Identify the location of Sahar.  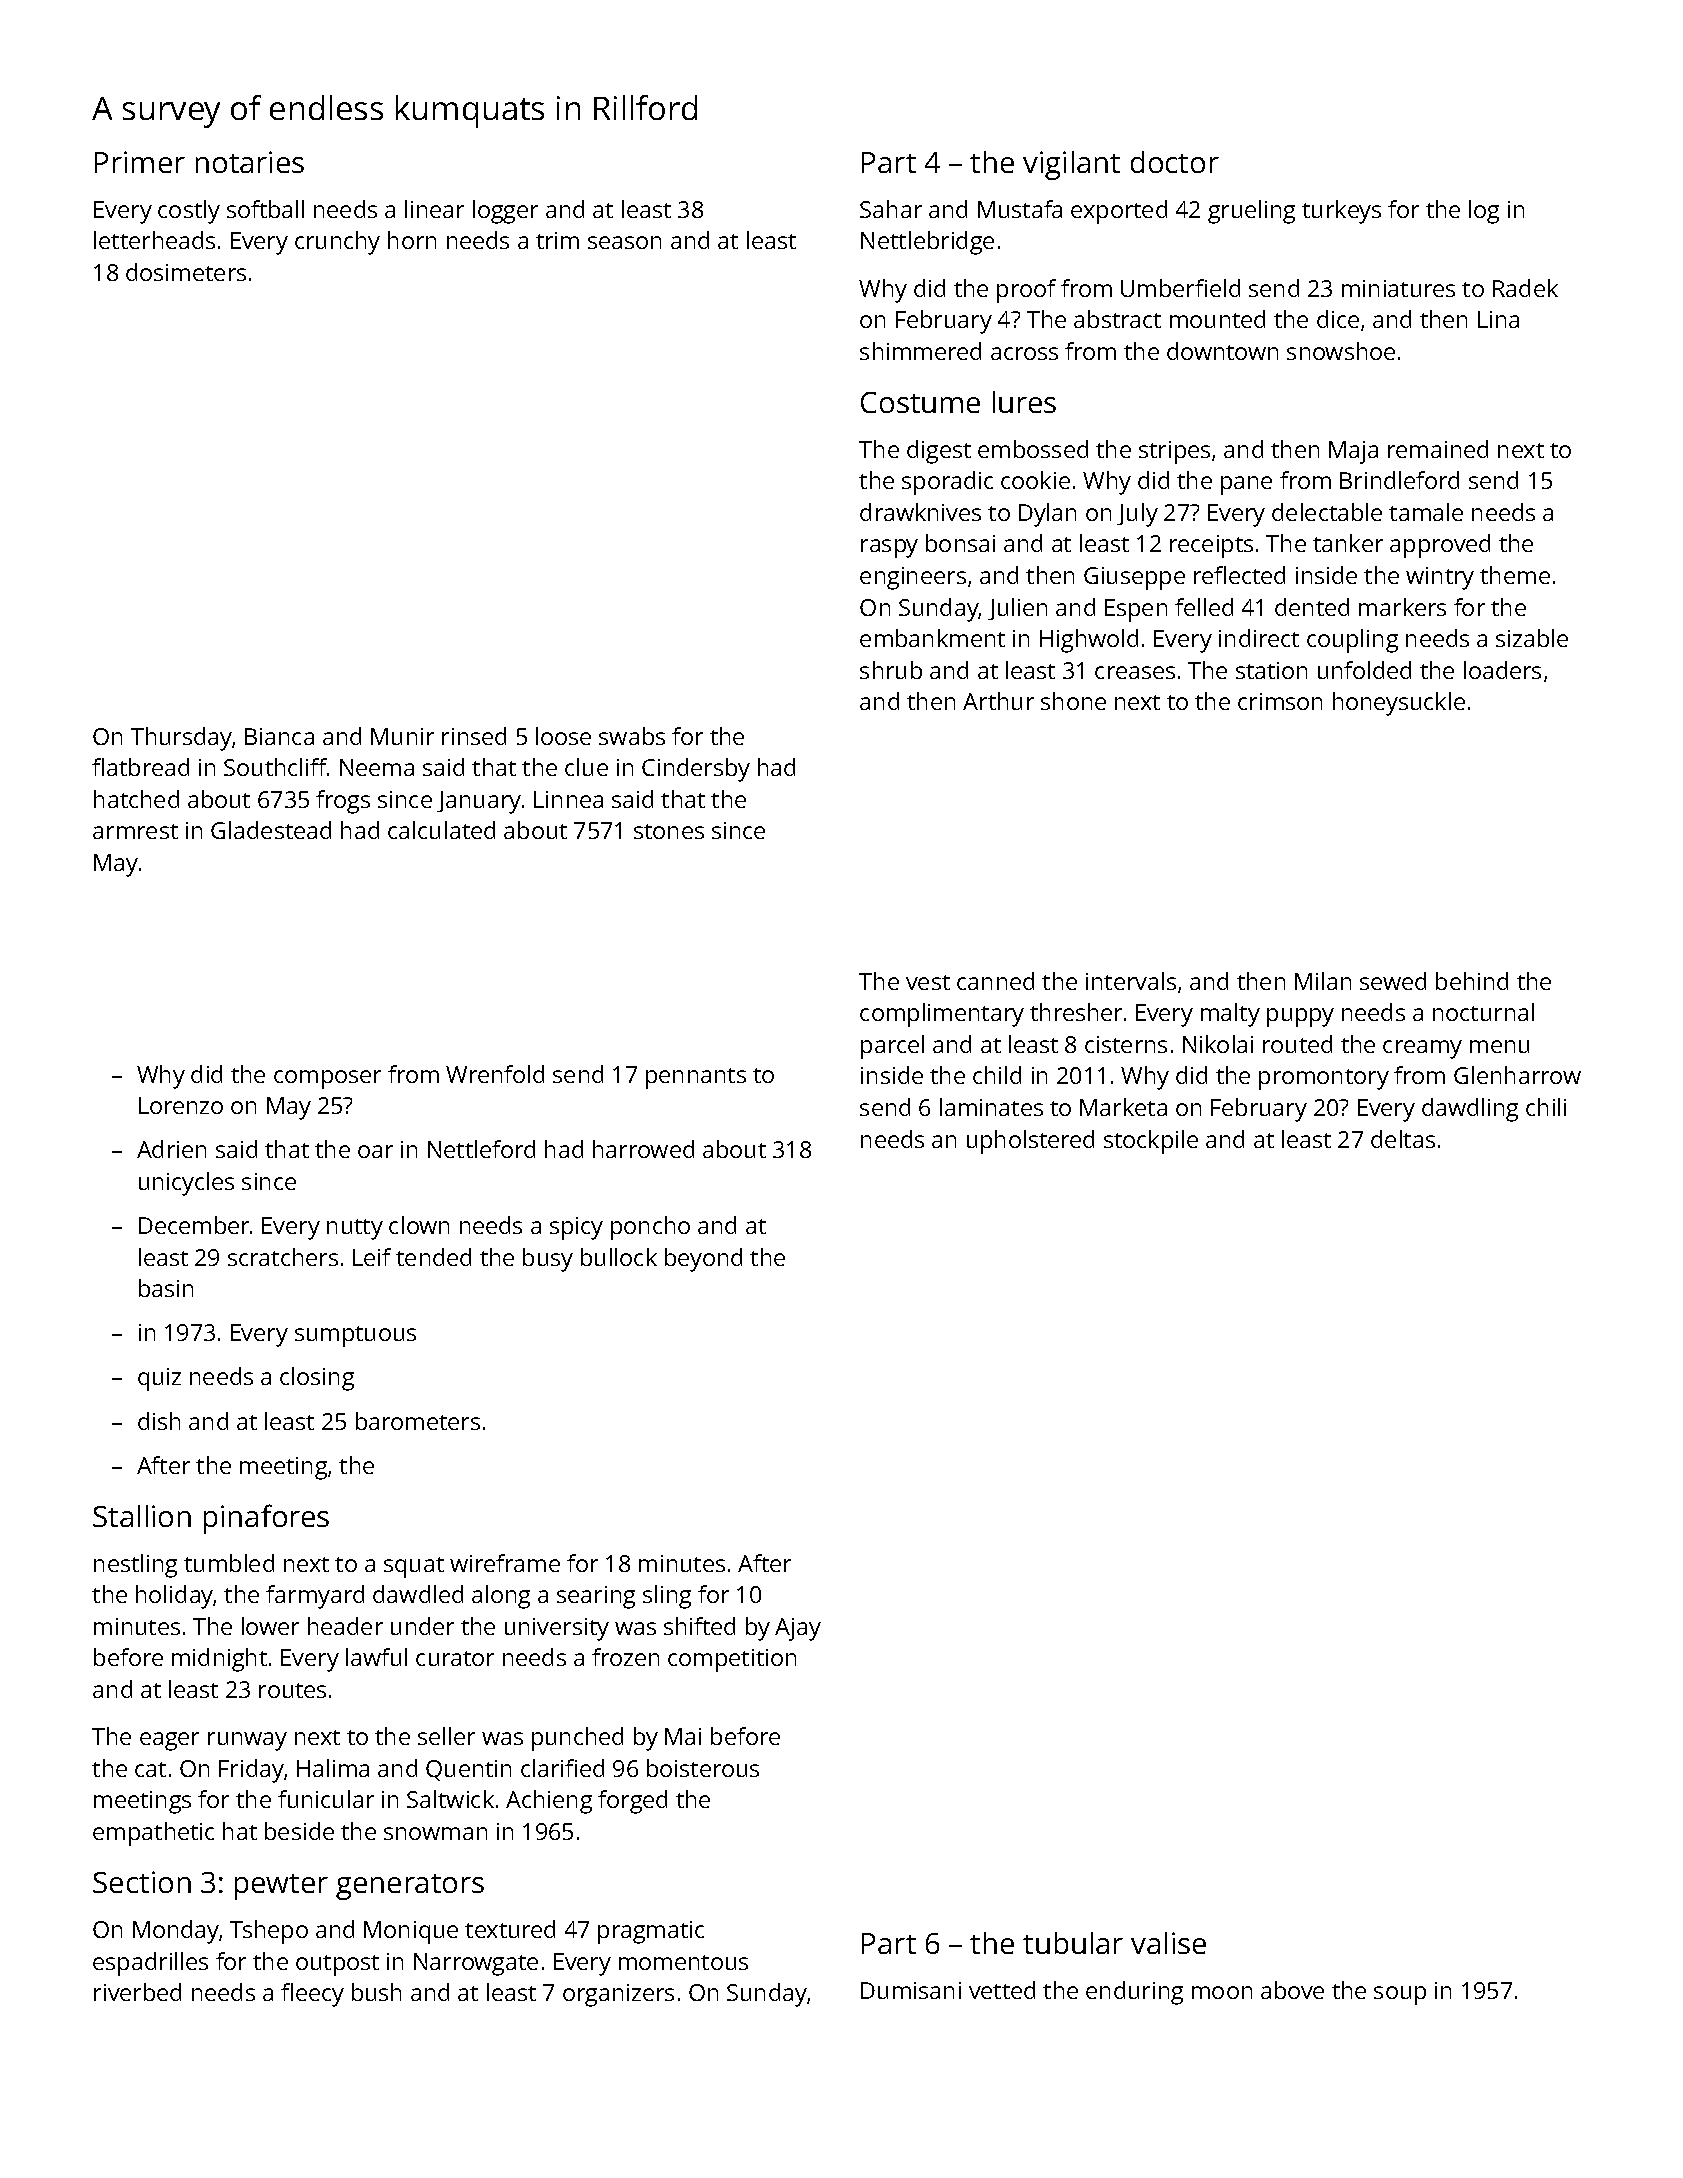
(891, 209).
